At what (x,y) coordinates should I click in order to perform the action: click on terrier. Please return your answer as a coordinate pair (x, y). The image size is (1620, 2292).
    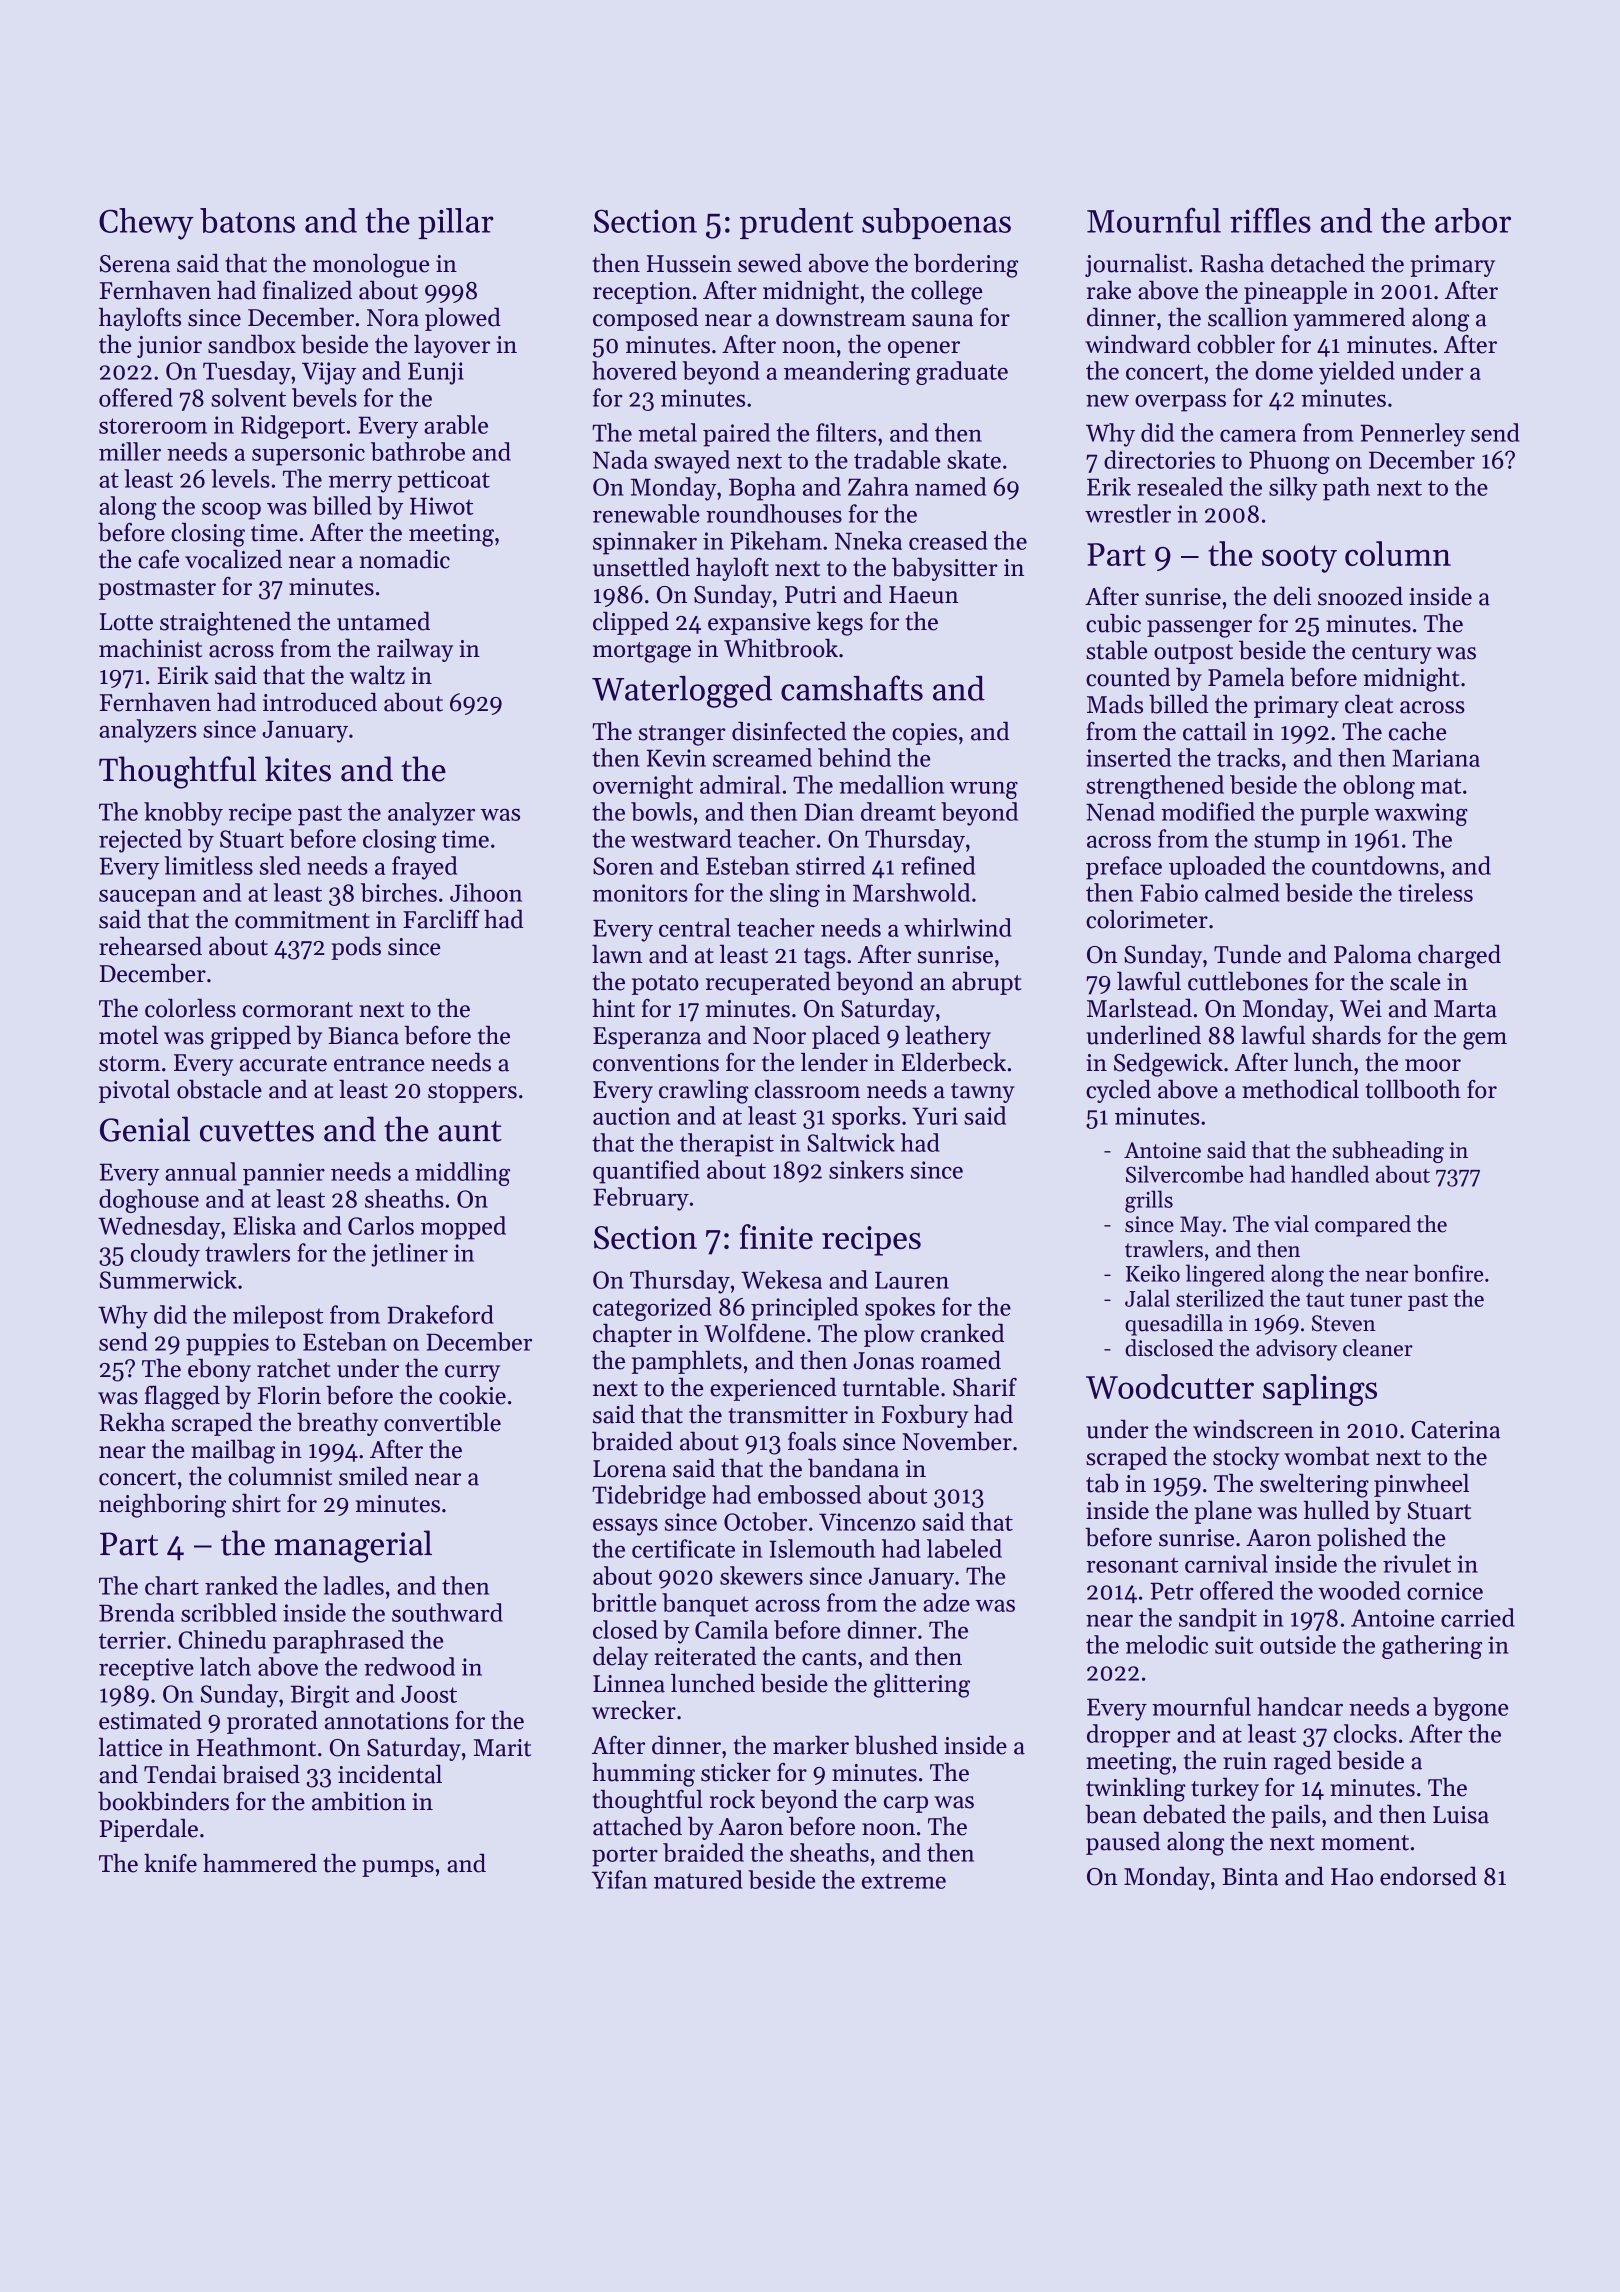
    Looking at the image, I should click on (132, 1640).
